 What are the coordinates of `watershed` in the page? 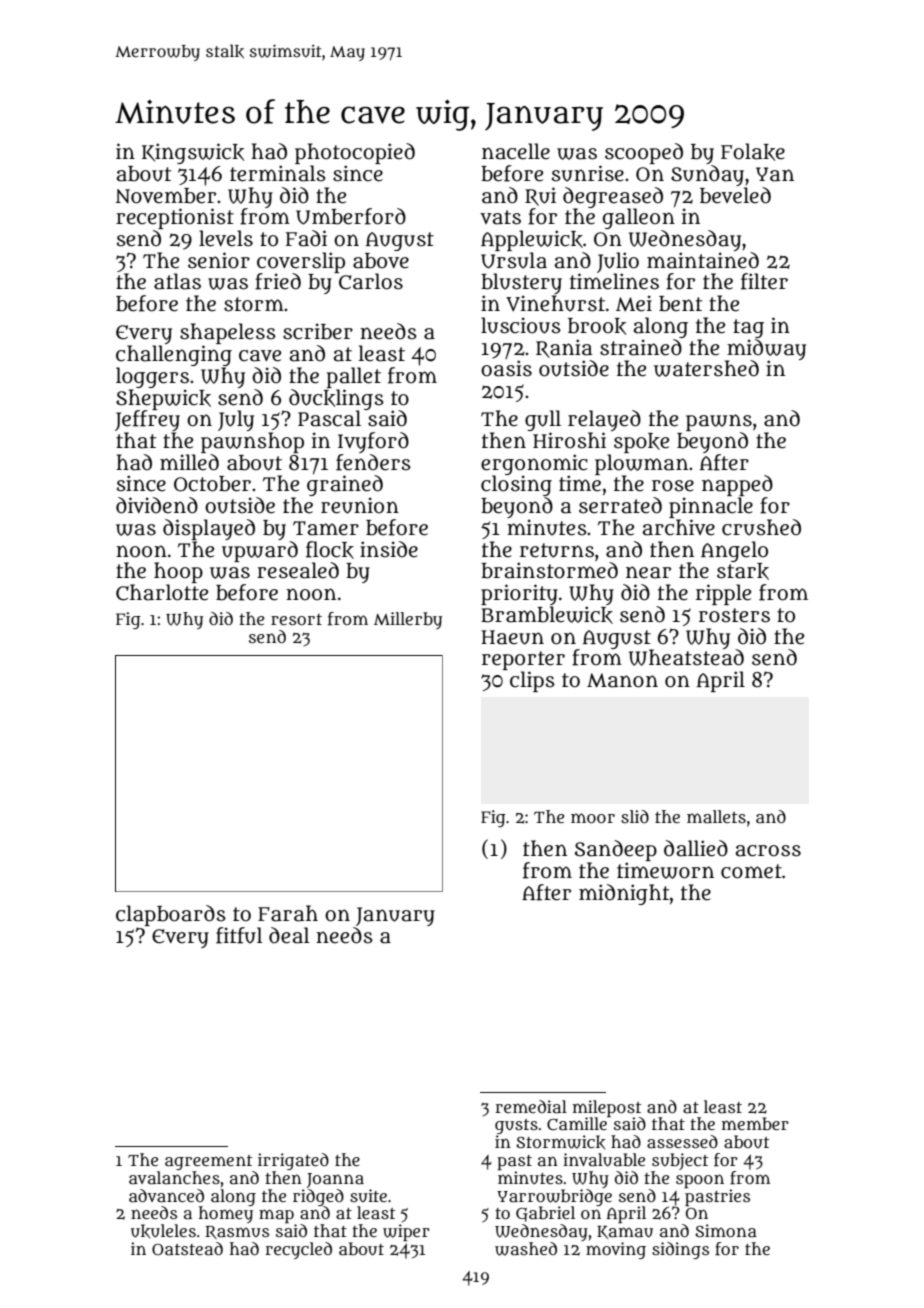 It's located at (706, 368).
